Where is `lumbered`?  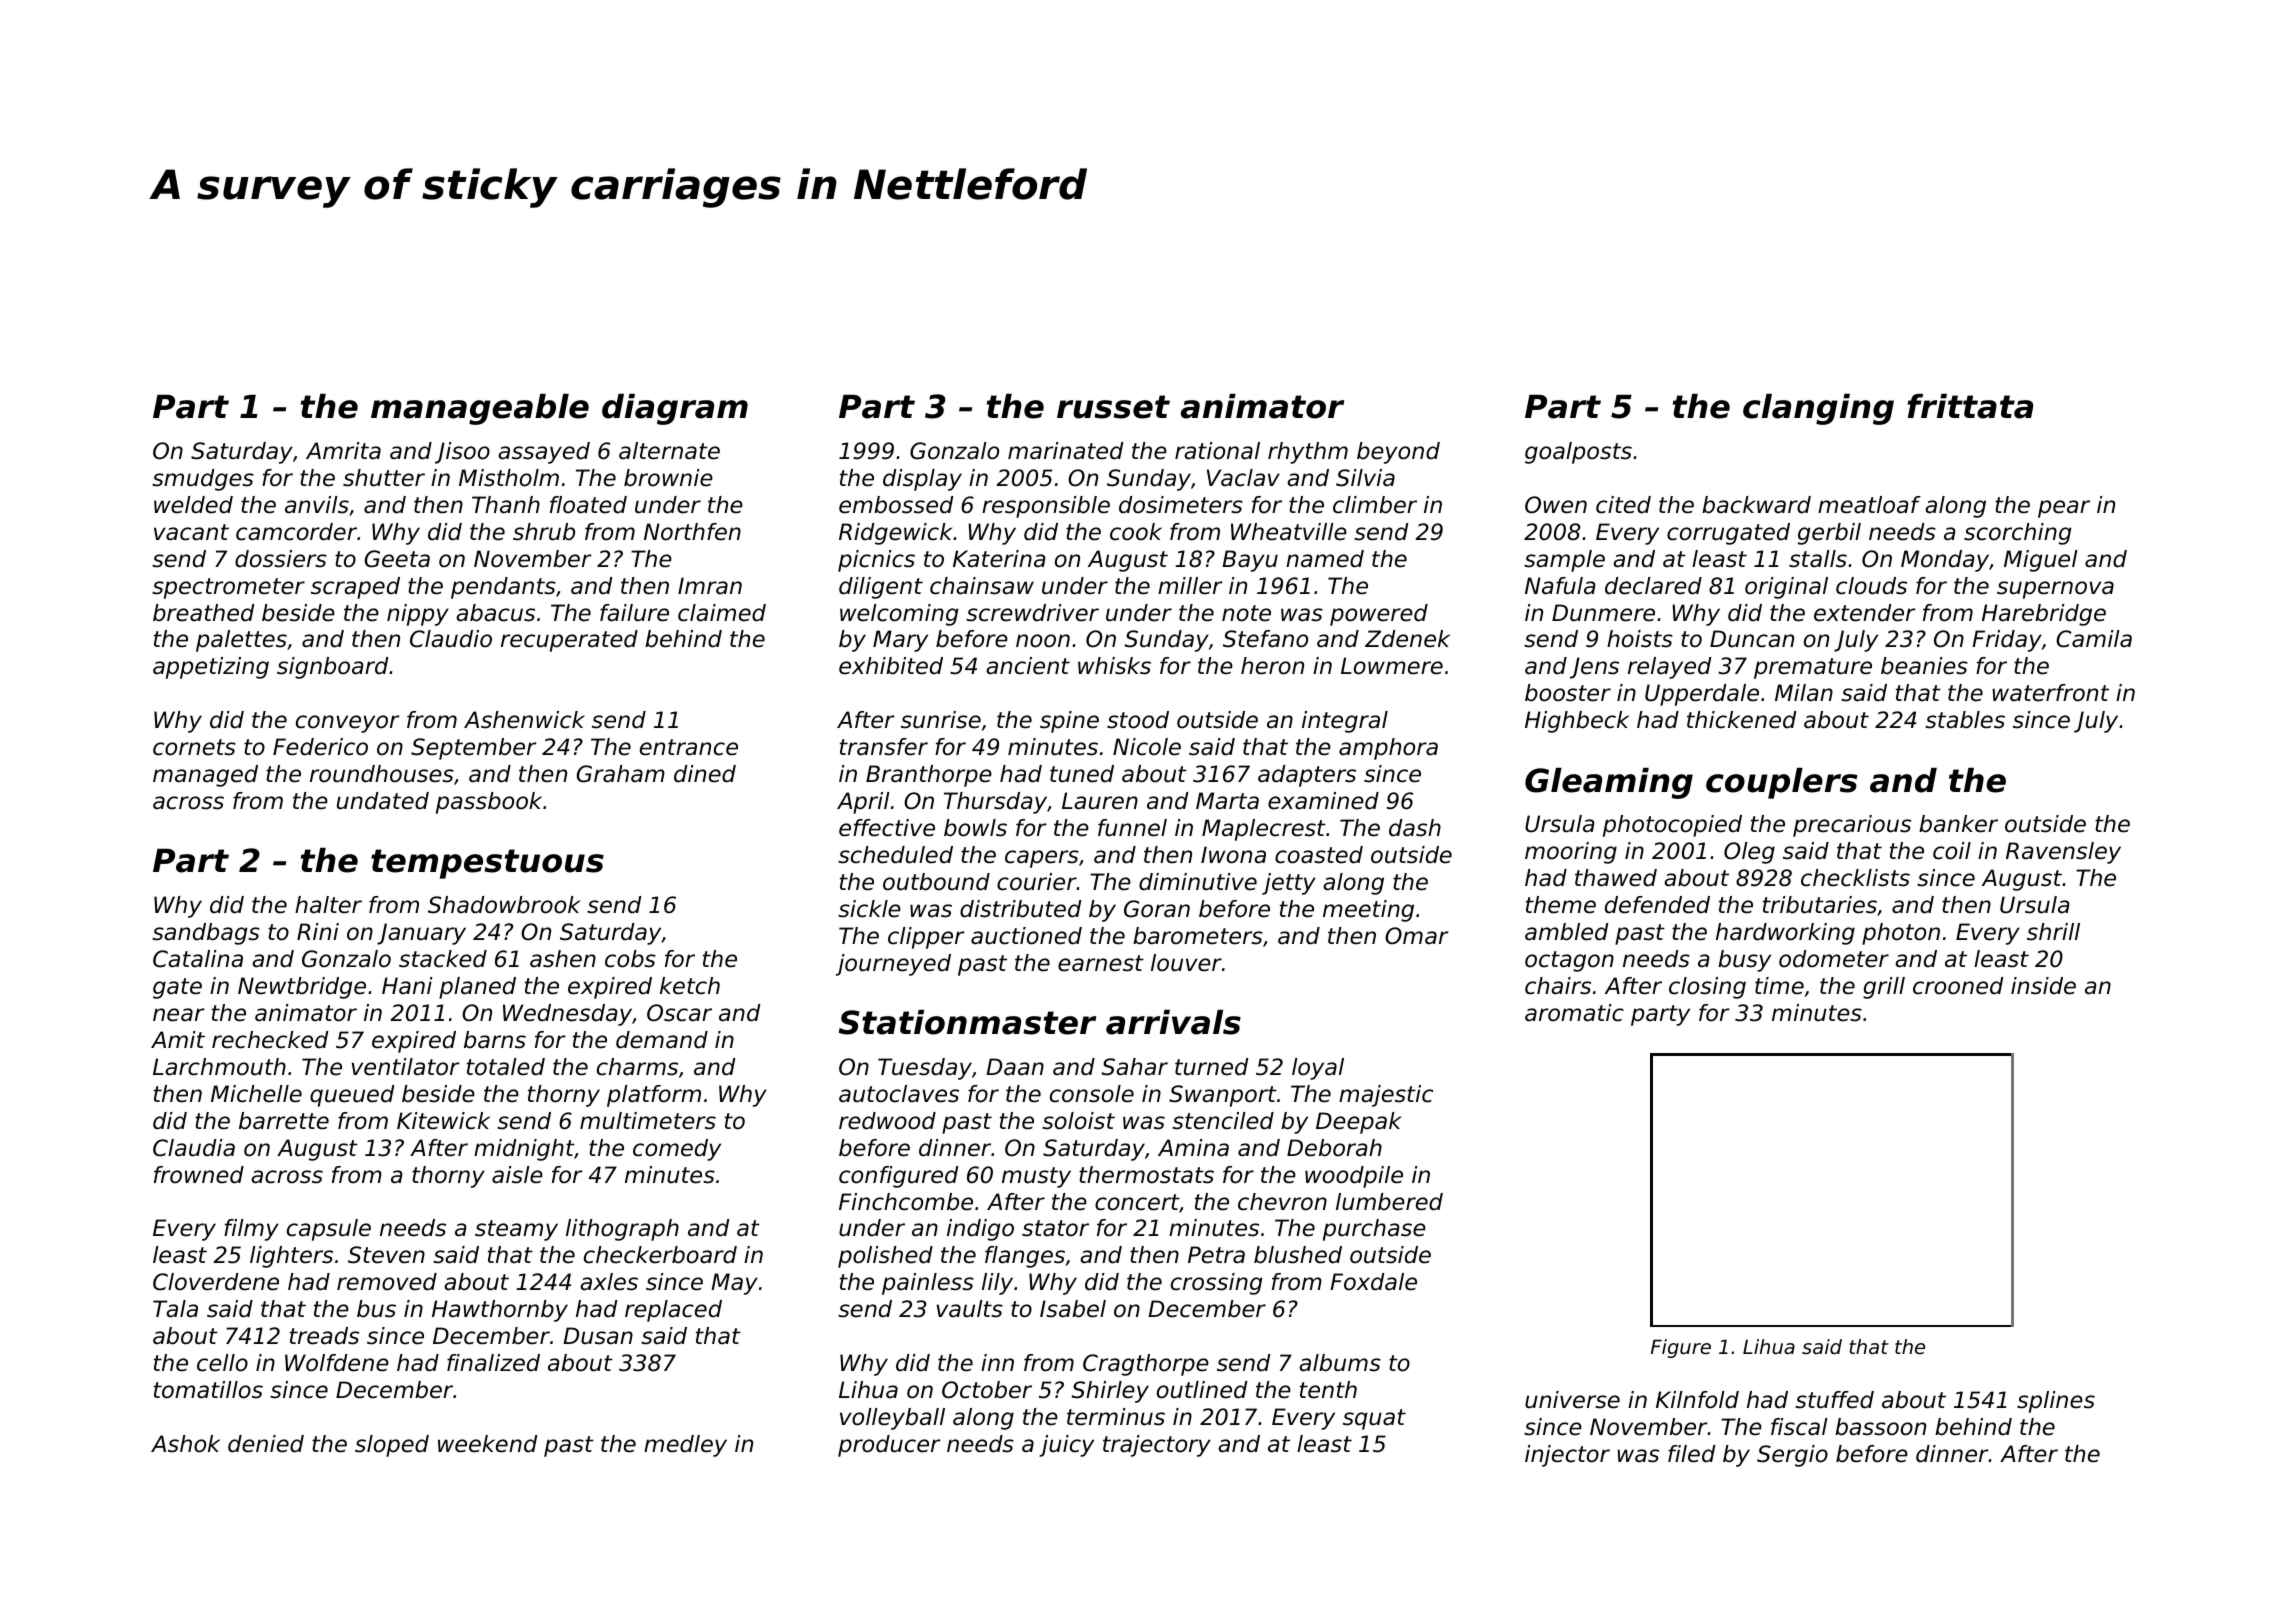
lumbered is located at coordinates (1389, 1202).
